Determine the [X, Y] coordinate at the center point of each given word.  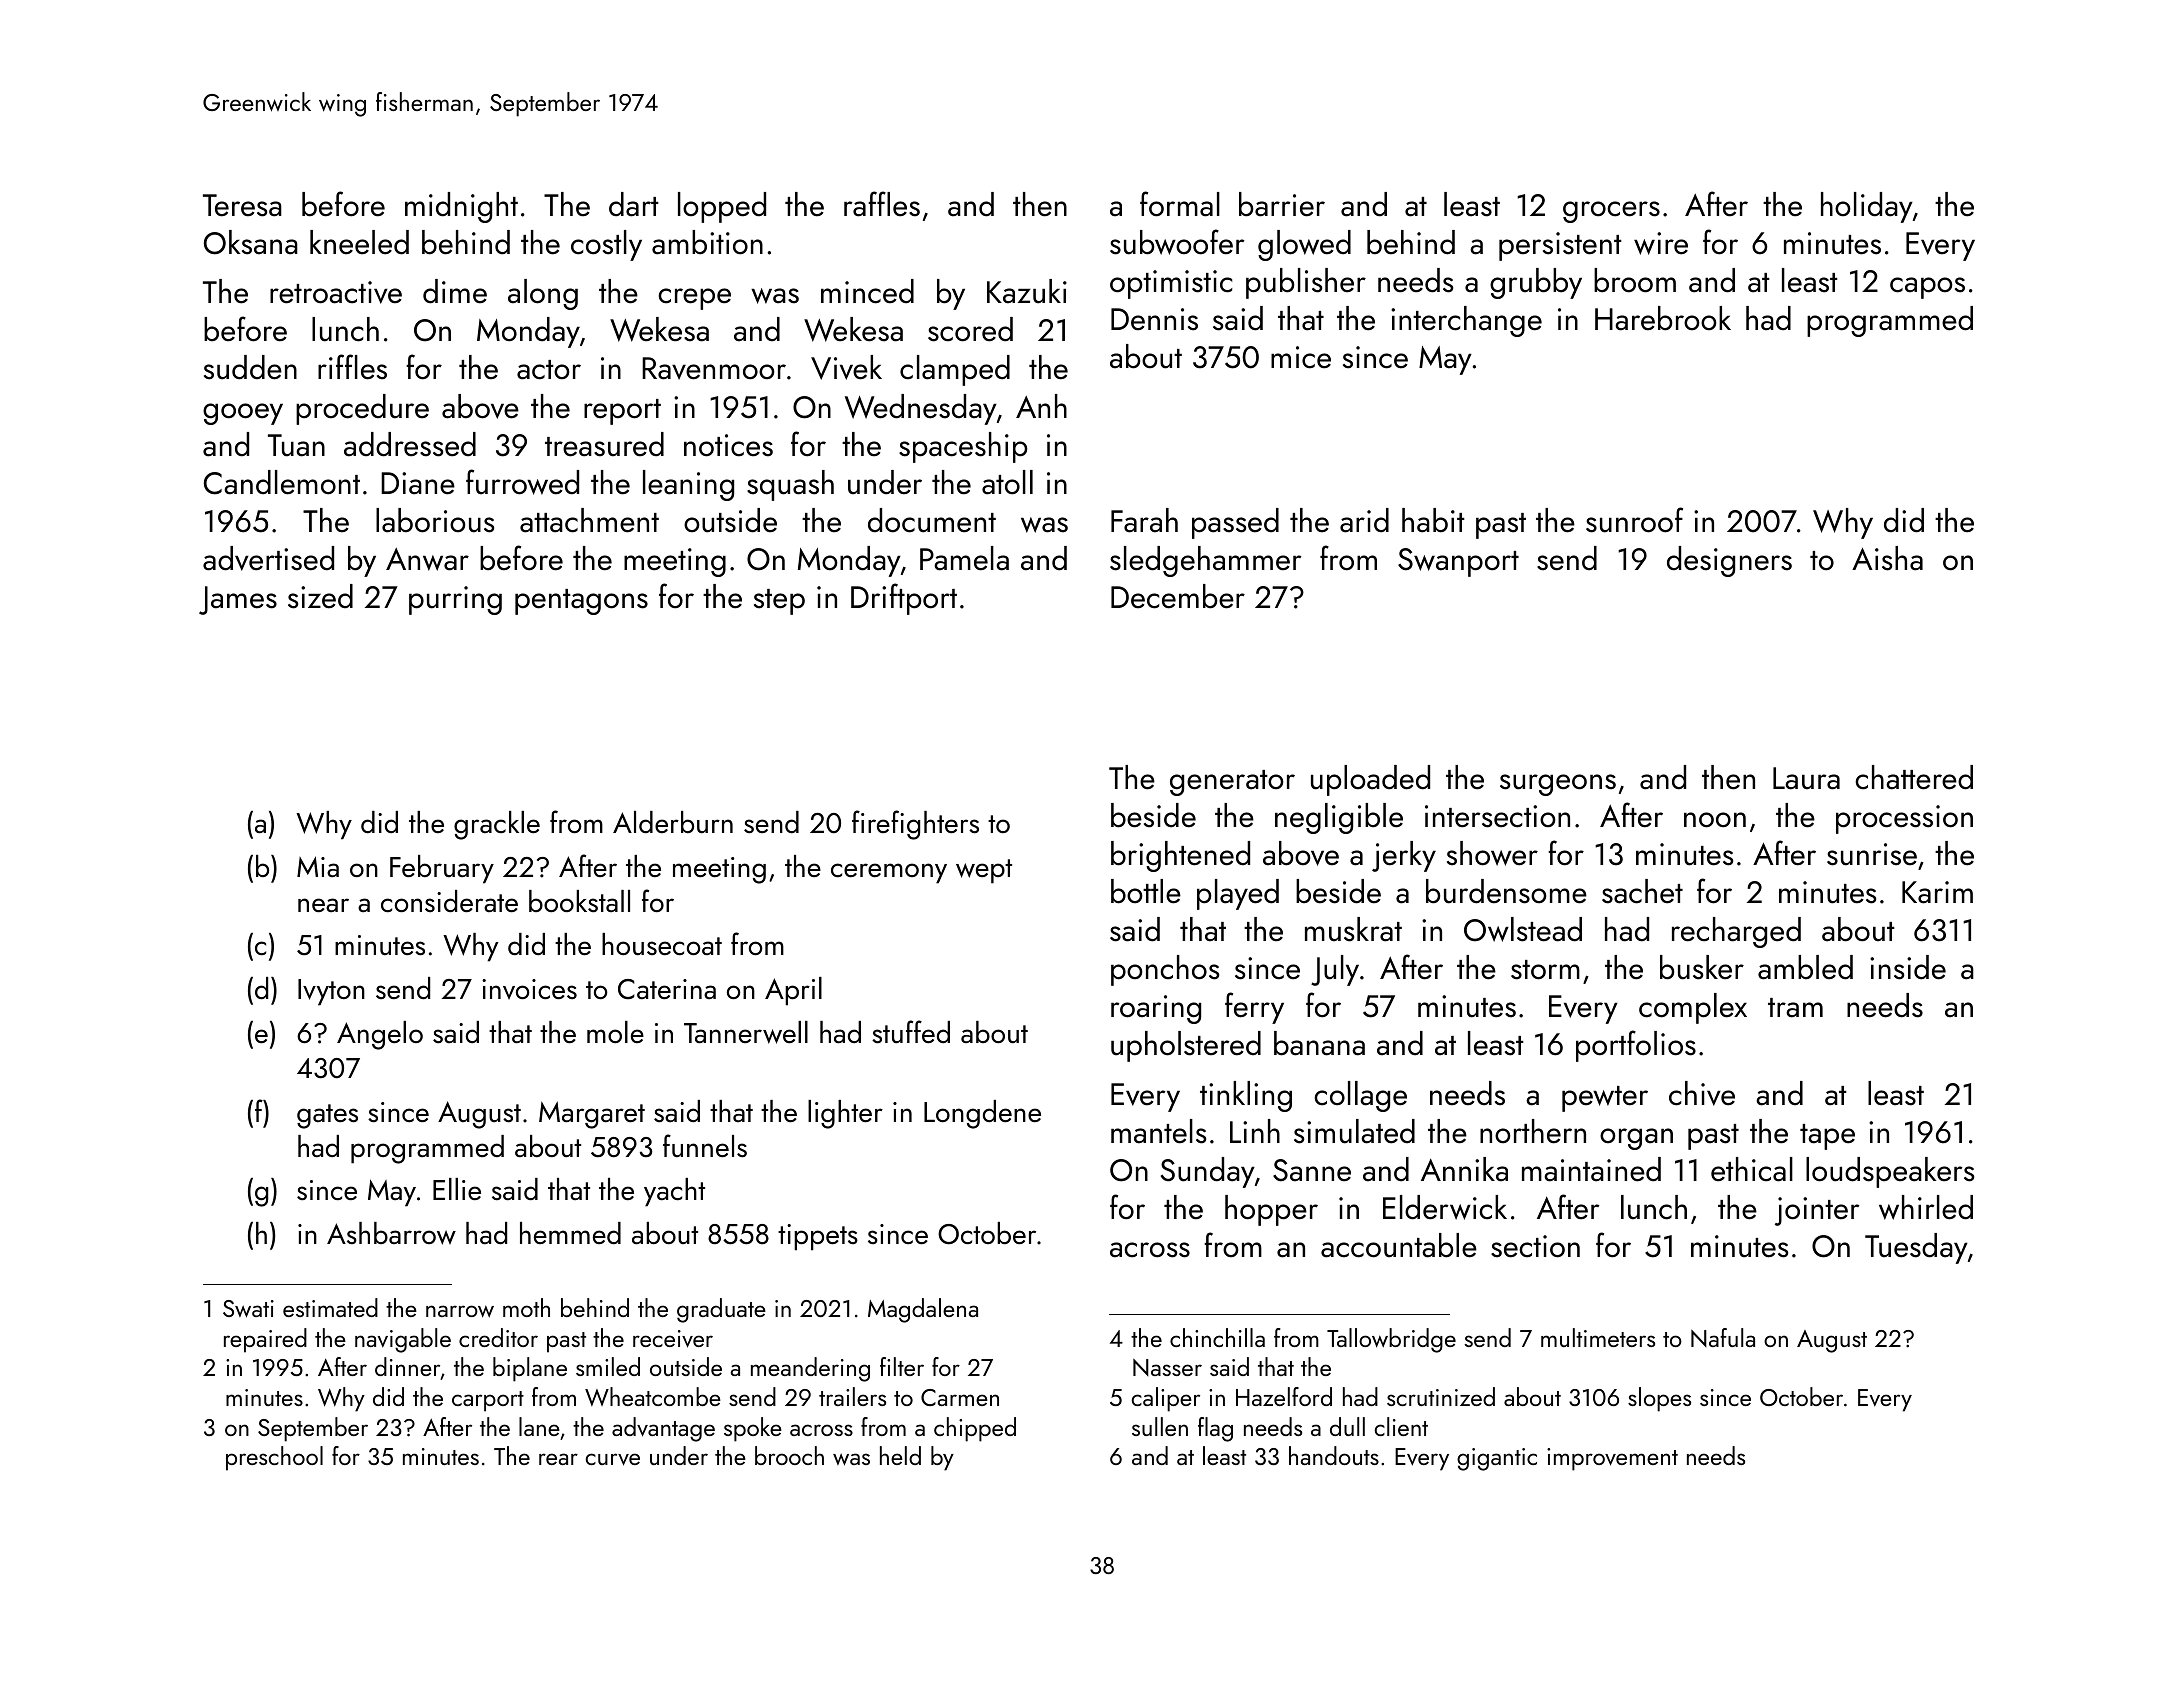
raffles [882, 204]
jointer [1817, 1211]
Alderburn [673, 822]
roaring [1156, 1009]
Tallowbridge [1391, 1340]
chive [1702, 1093]
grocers [1611, 212]
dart [634, 204]
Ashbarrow [391, 1233]
